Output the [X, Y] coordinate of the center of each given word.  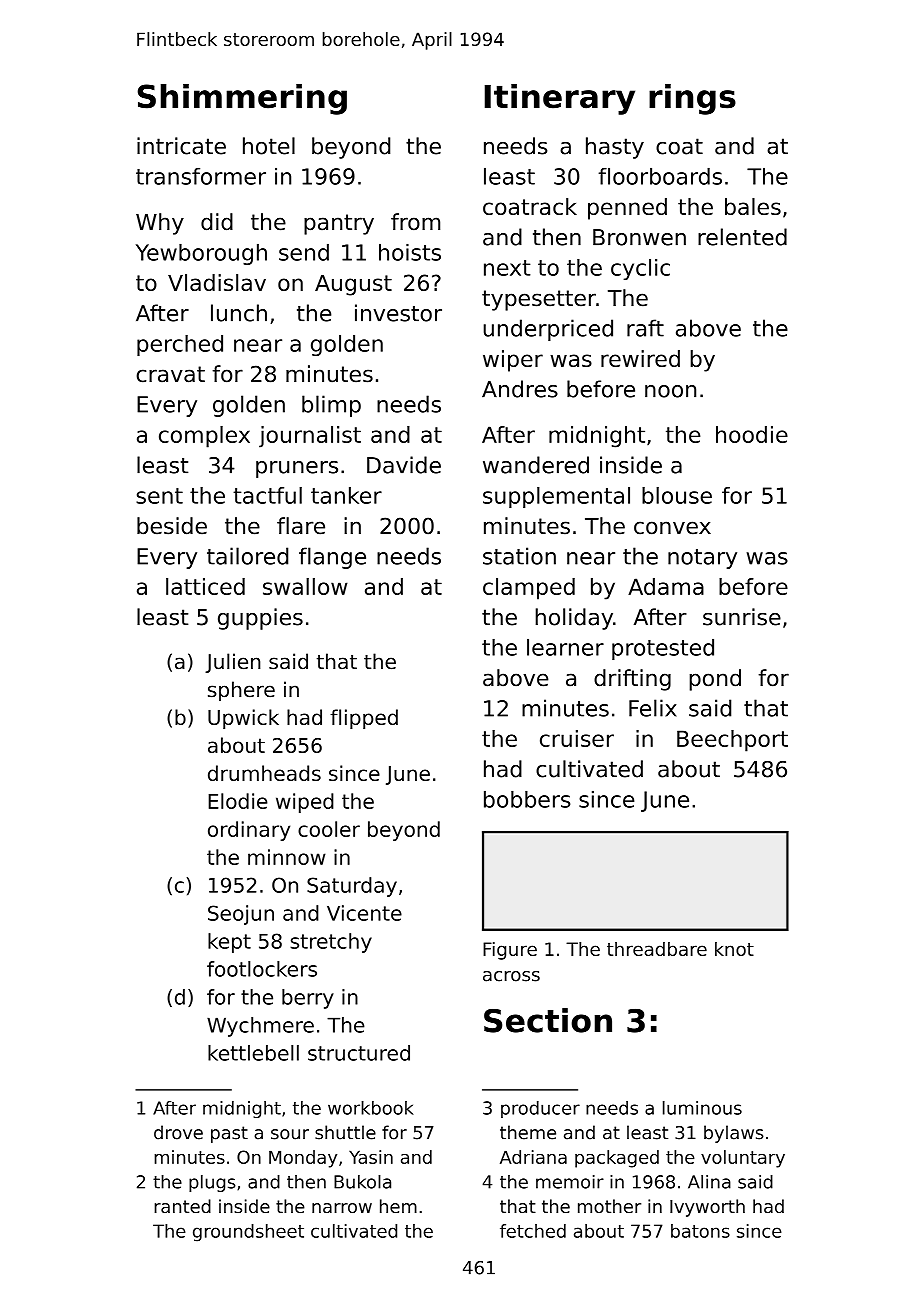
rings [692, 99]
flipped [364, 719]
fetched [533, 1231]
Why [160, 224]
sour [290, 1134]
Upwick [243, 719]
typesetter [539, 300]
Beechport [732, 741]
